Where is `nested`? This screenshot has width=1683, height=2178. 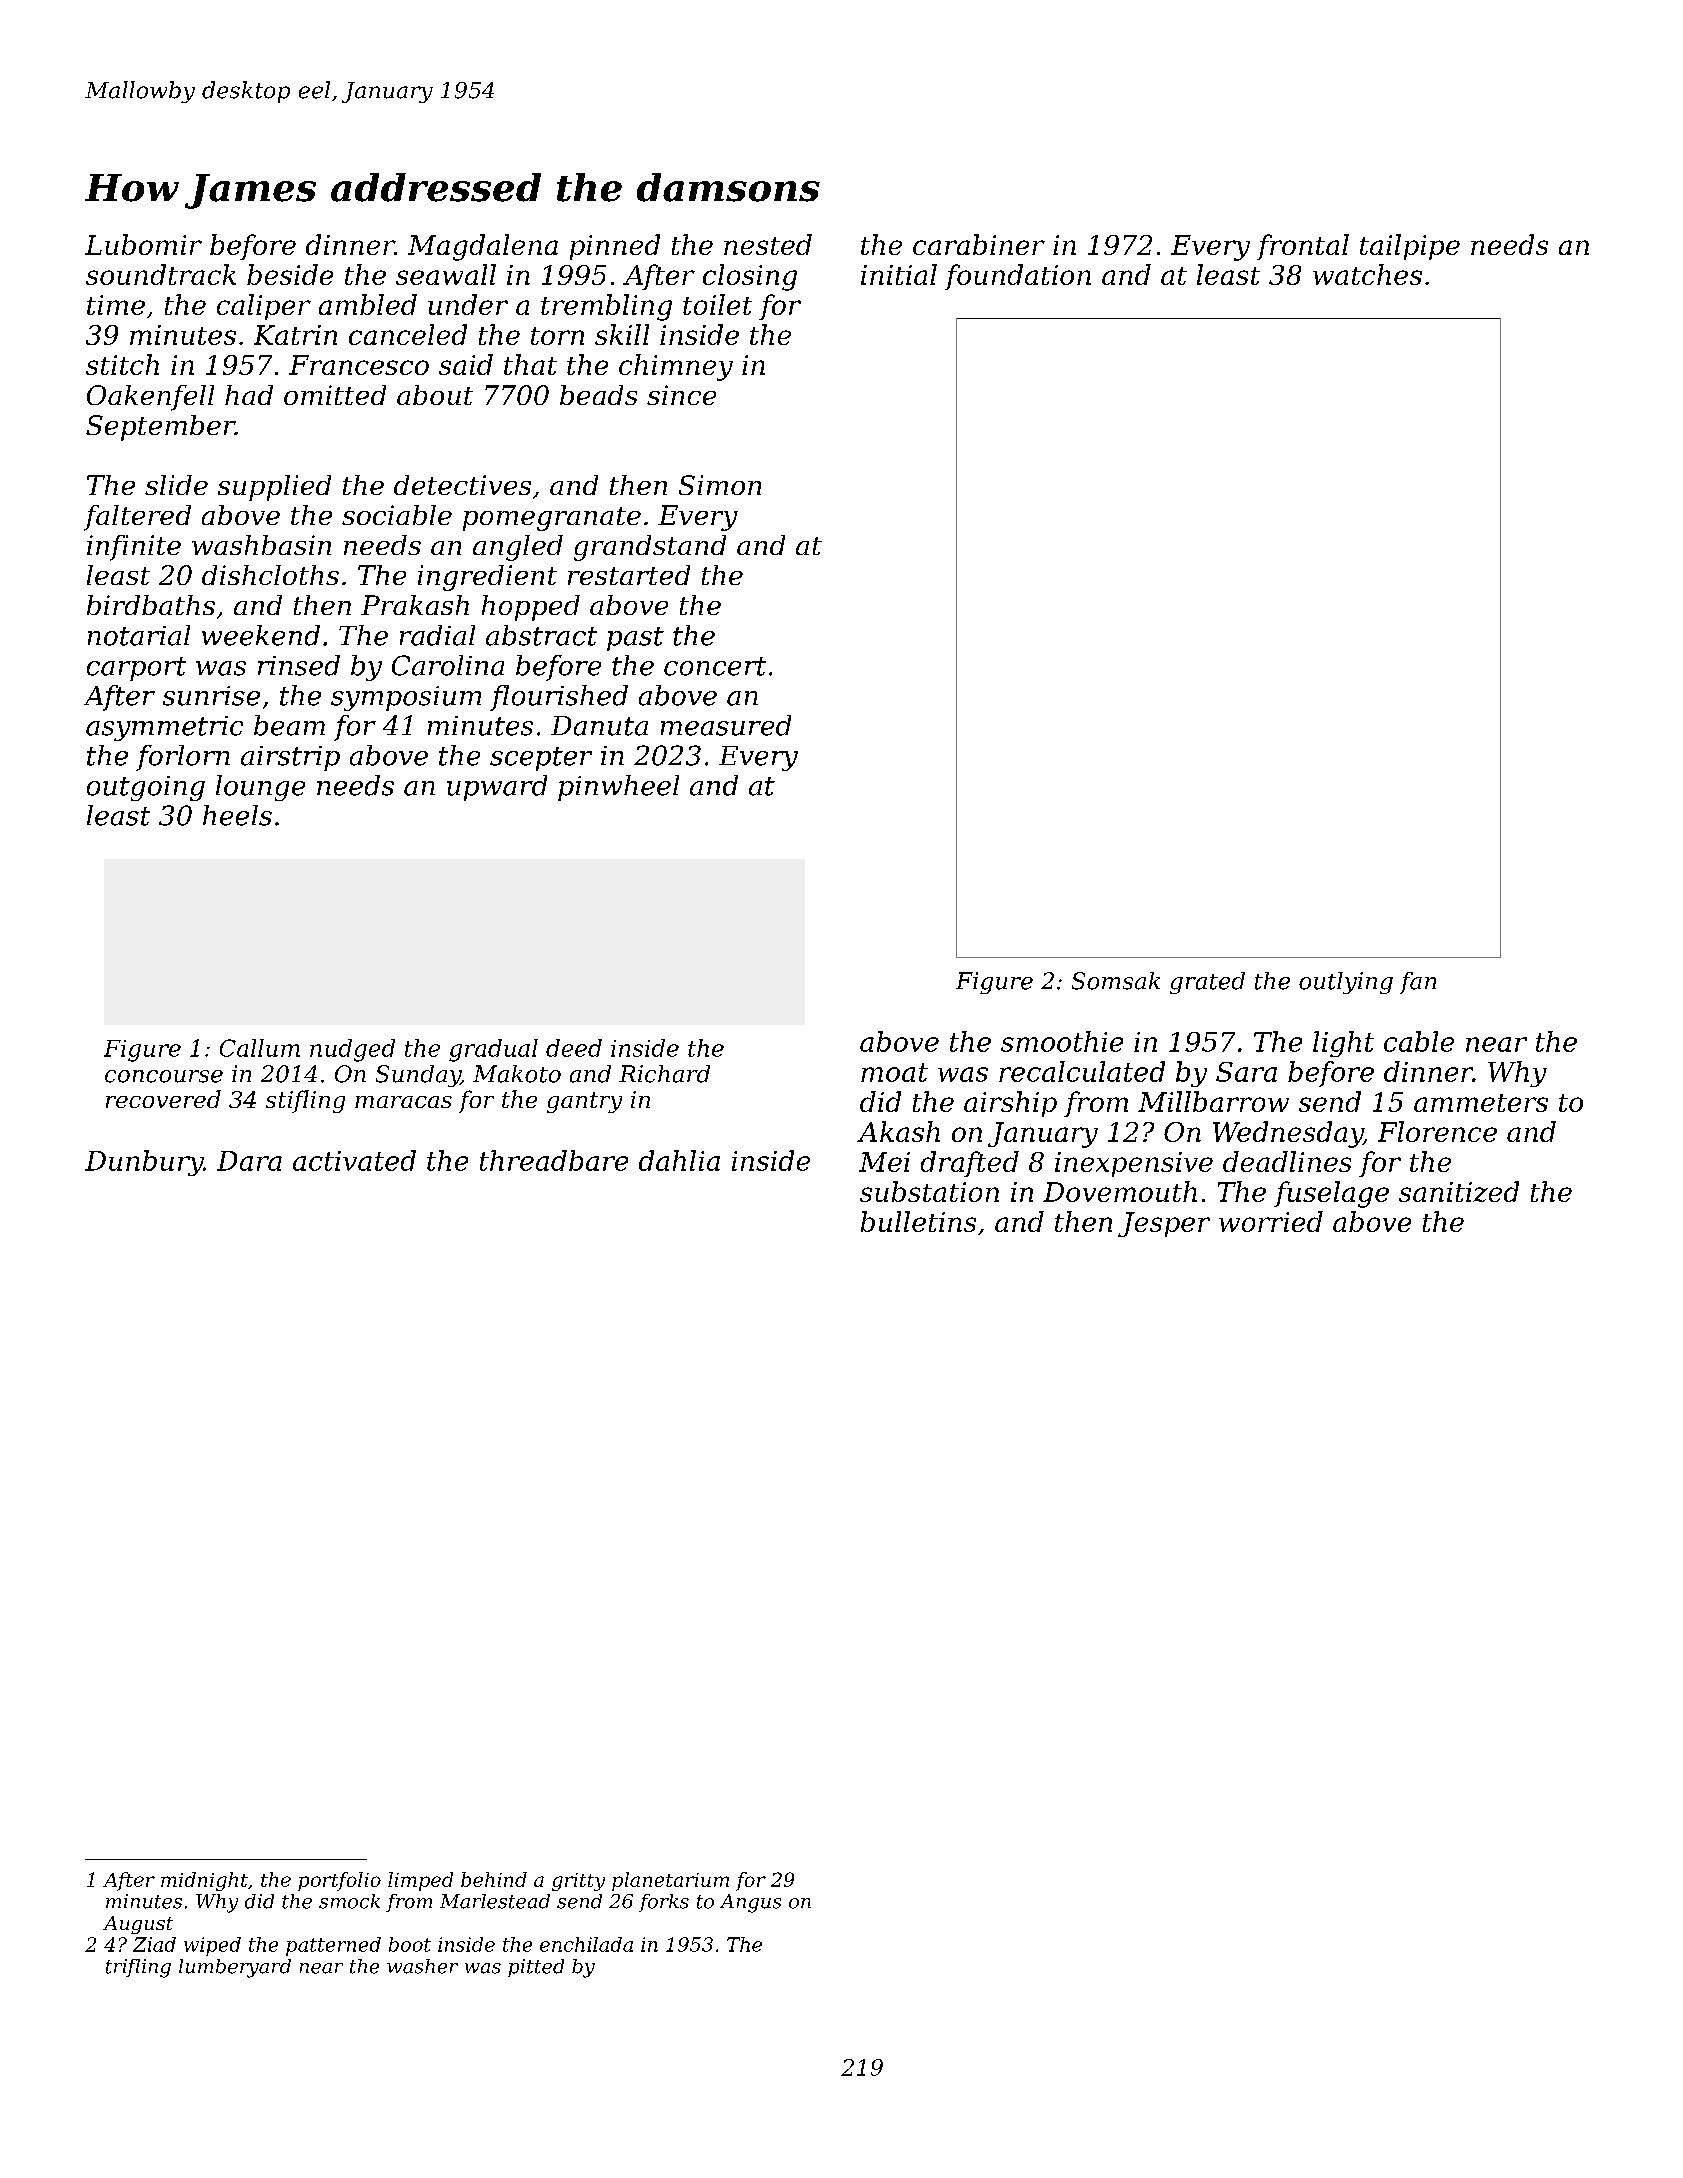 nested is located at coordinates (768, 244).
